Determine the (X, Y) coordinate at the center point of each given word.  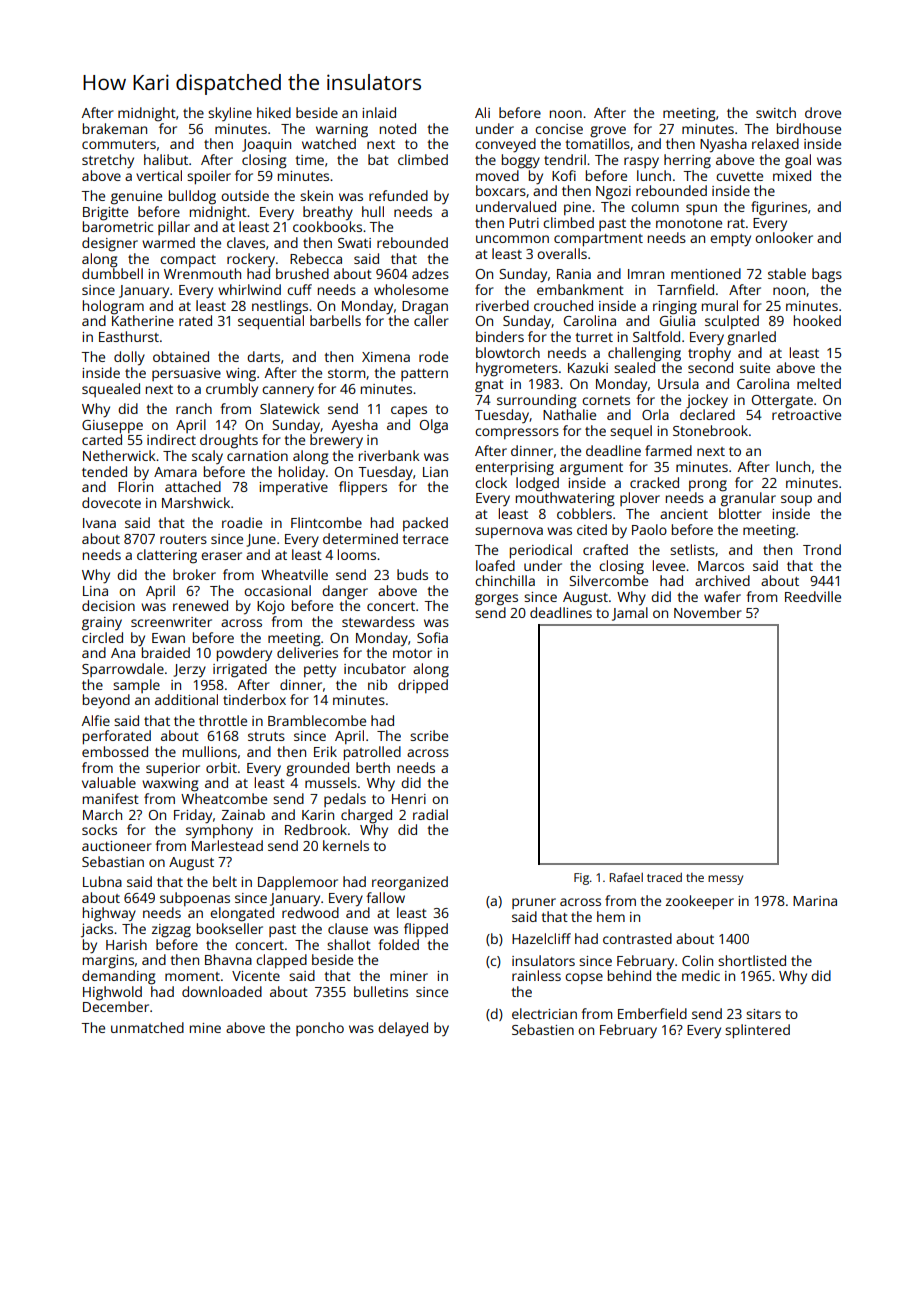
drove (823, 112)
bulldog (192, 197)
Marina (815, 901)
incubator (375, 668)
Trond (822, 549)
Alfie (96, 720)
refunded (398, 195)
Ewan (168, 638)
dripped (423, 686)
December (116, 1006)
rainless (536, 975)
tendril (565, 159)
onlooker (784, 237)
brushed (302, 273)
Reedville (813, 596)
